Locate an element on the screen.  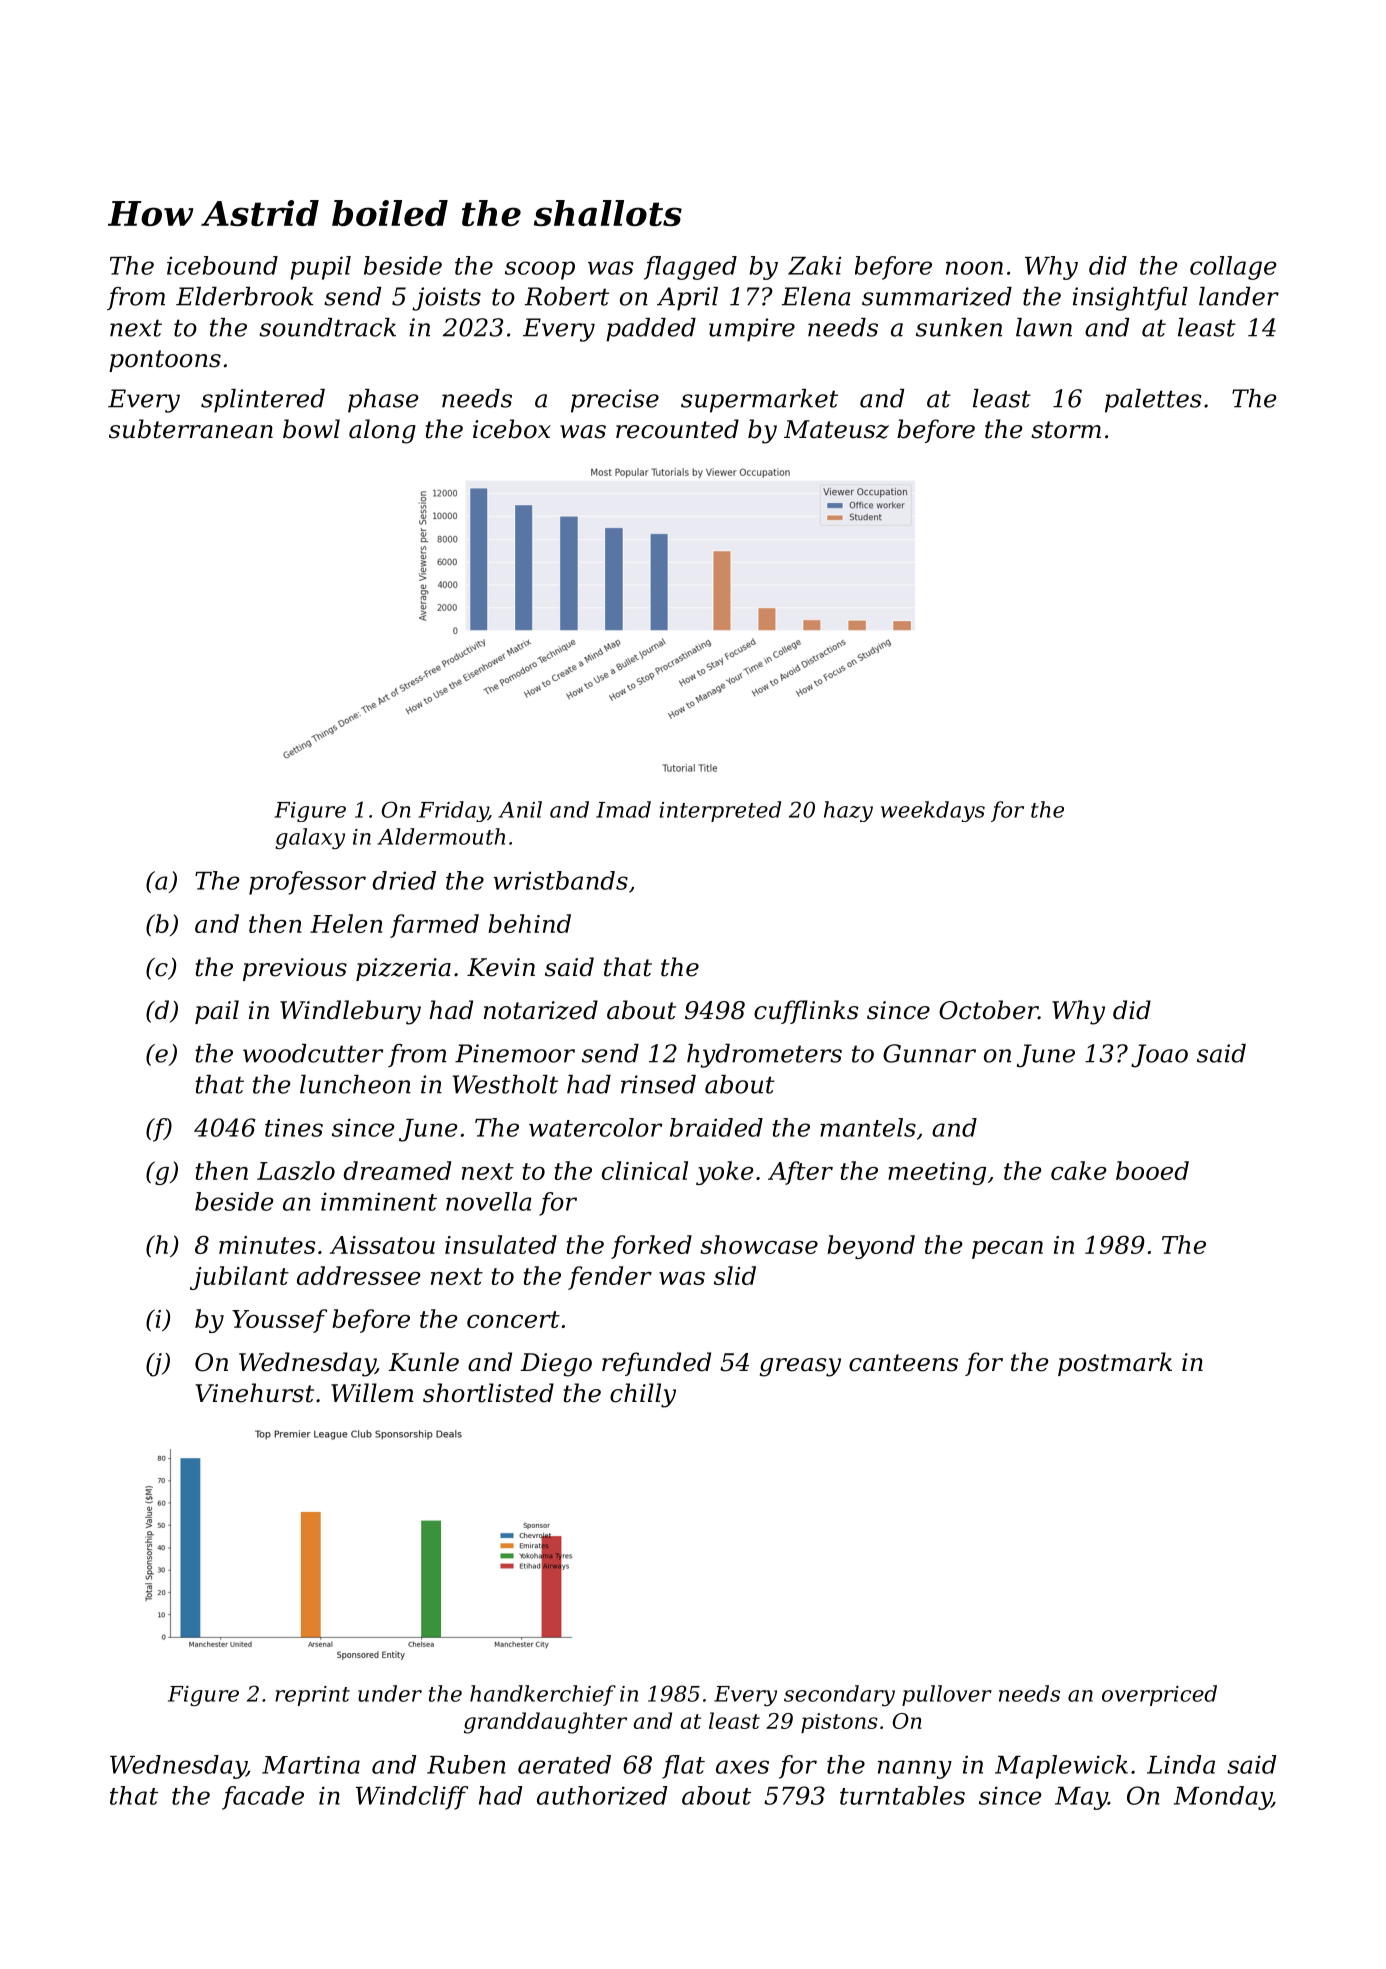
flagged is located at coordinates (690, 268).
